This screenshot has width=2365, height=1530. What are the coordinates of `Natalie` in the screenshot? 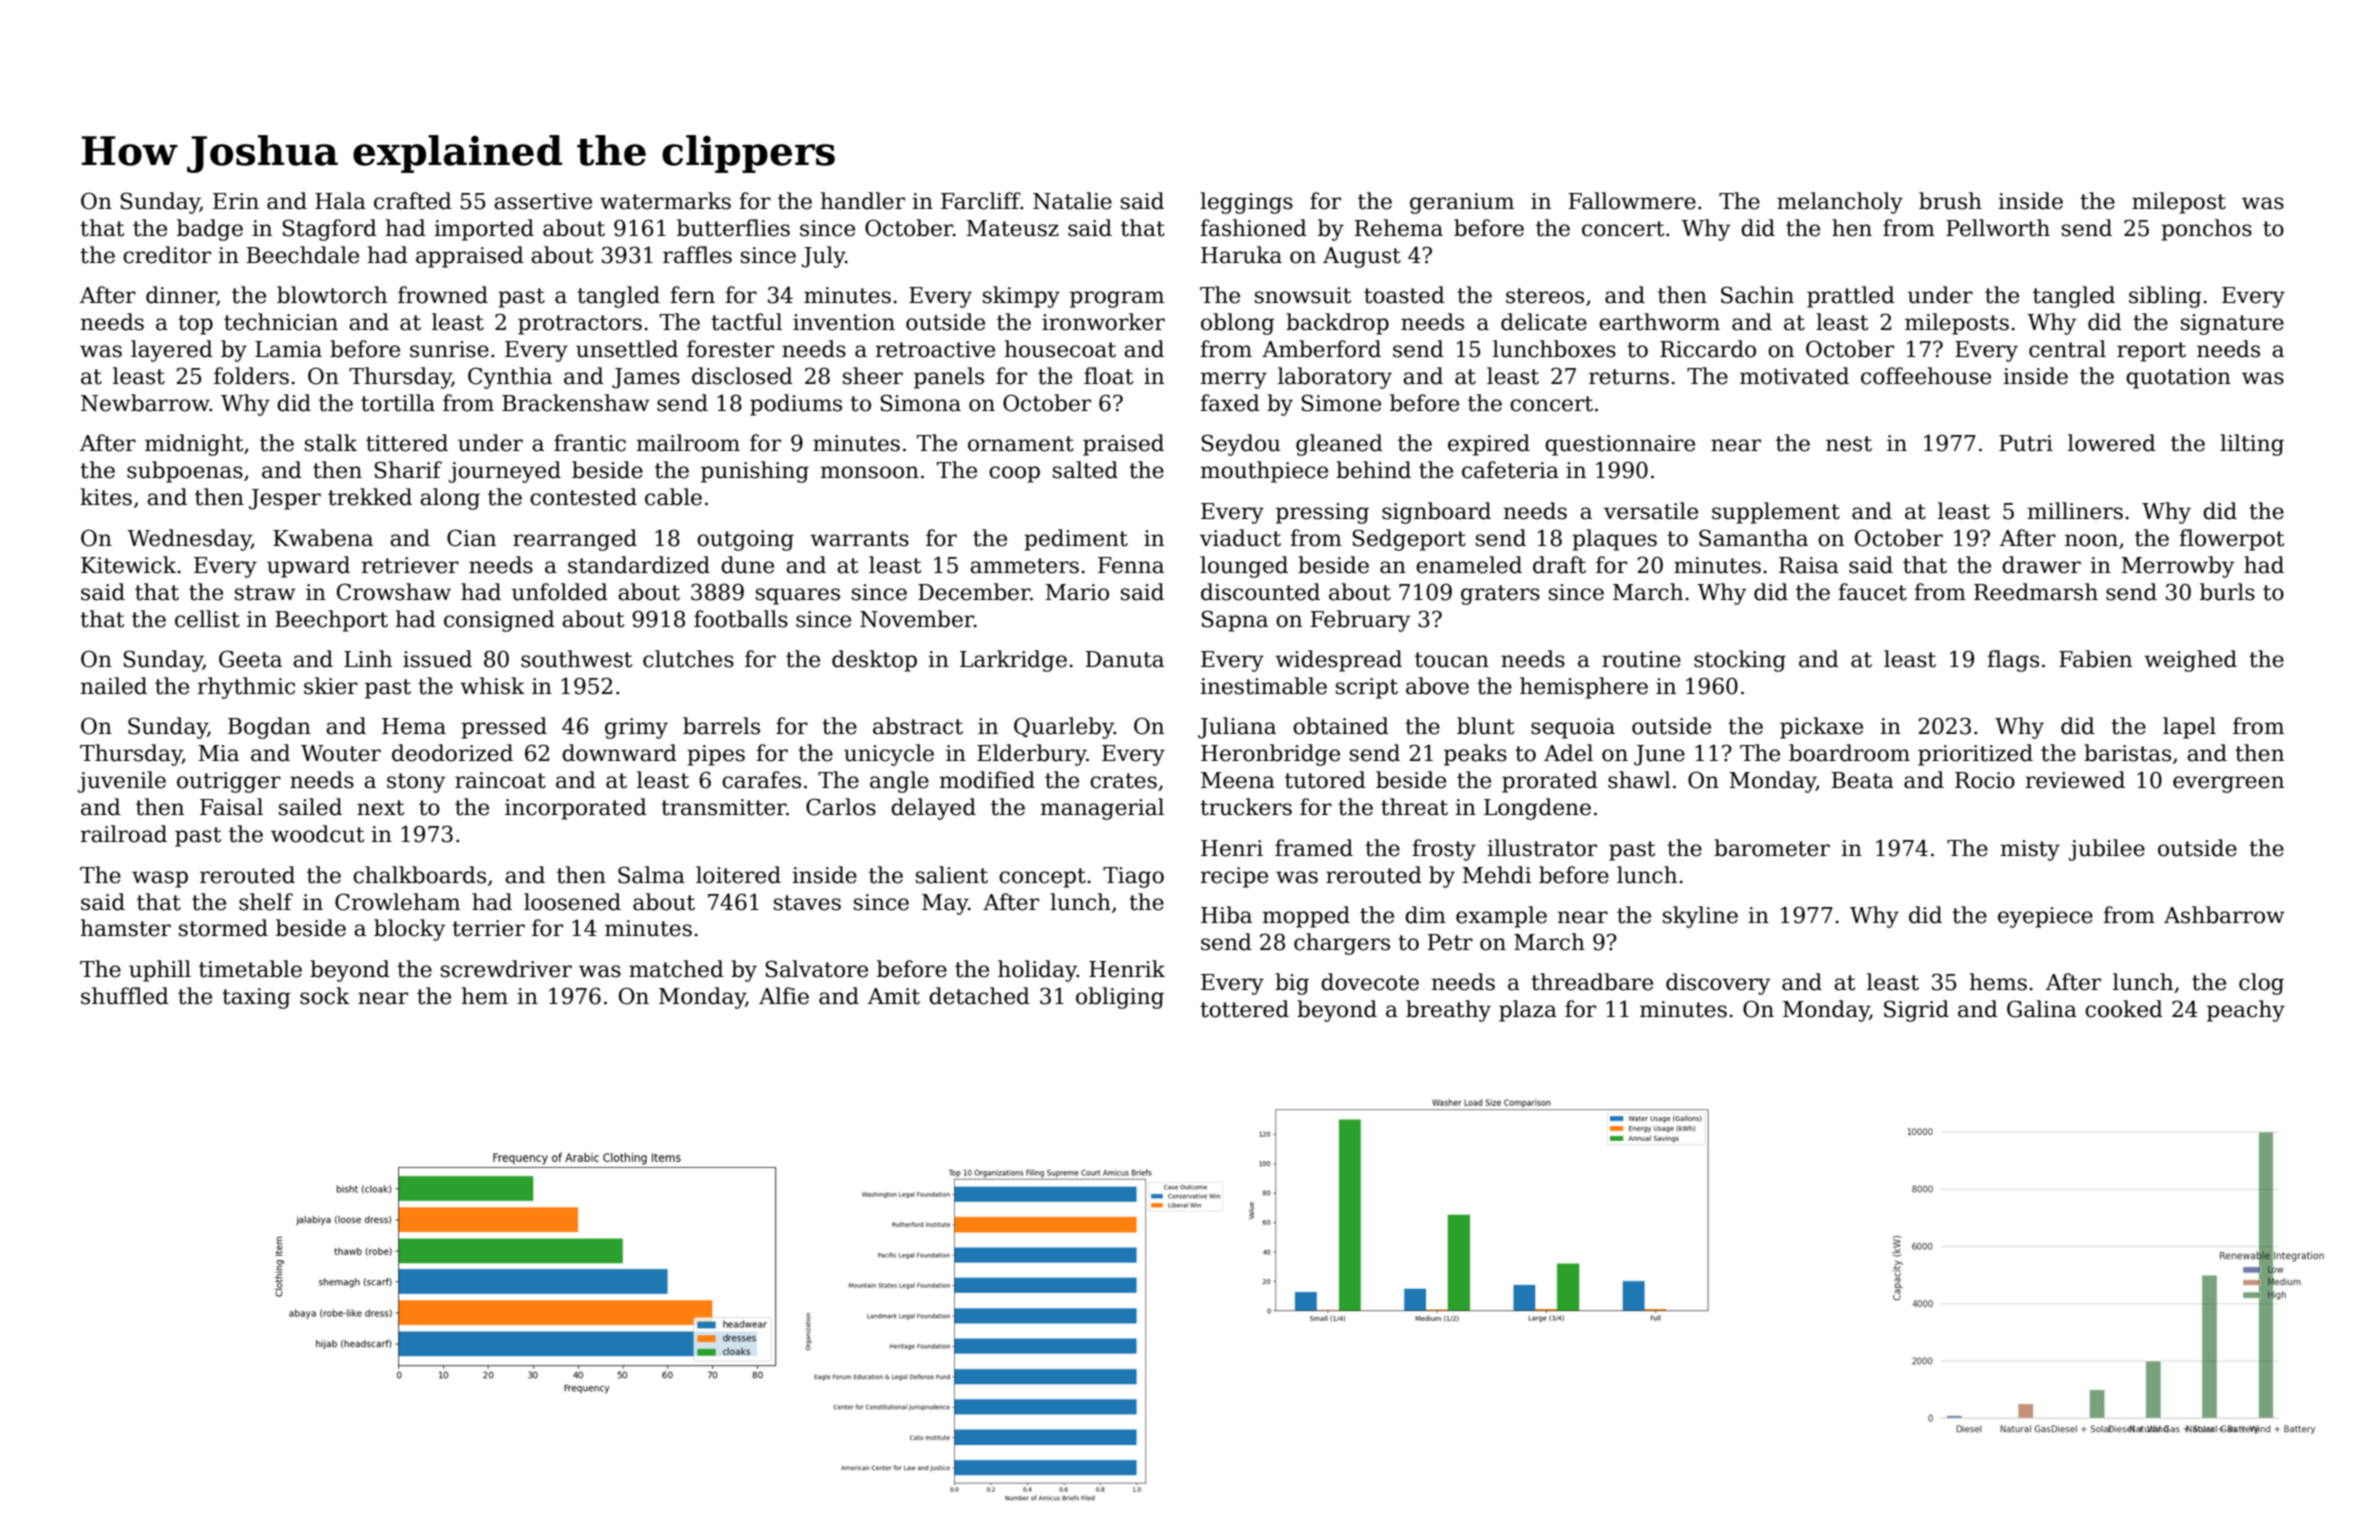 It's located at (1072, 201).
